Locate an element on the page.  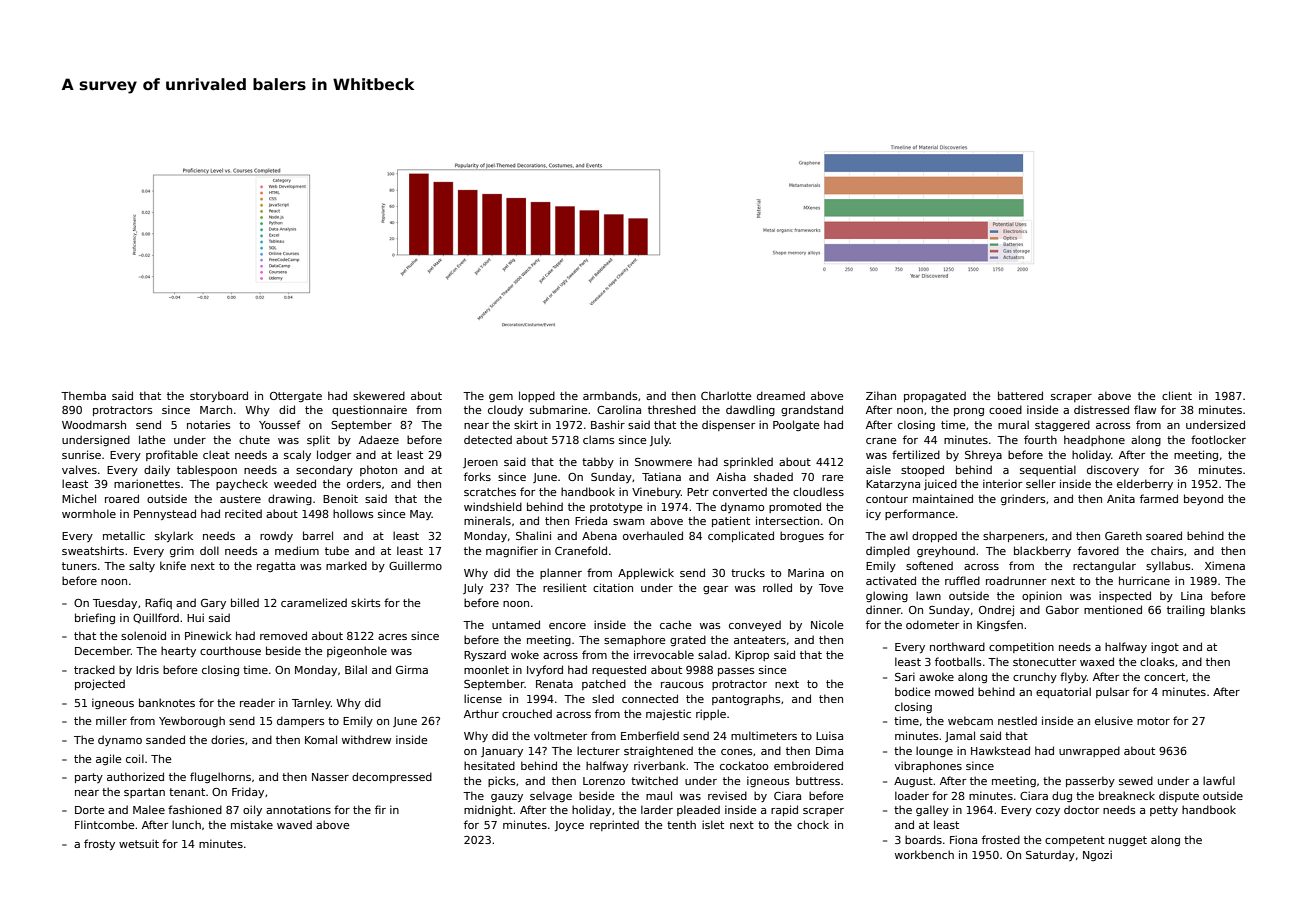
frosty is located at coordinates (99, 844).
